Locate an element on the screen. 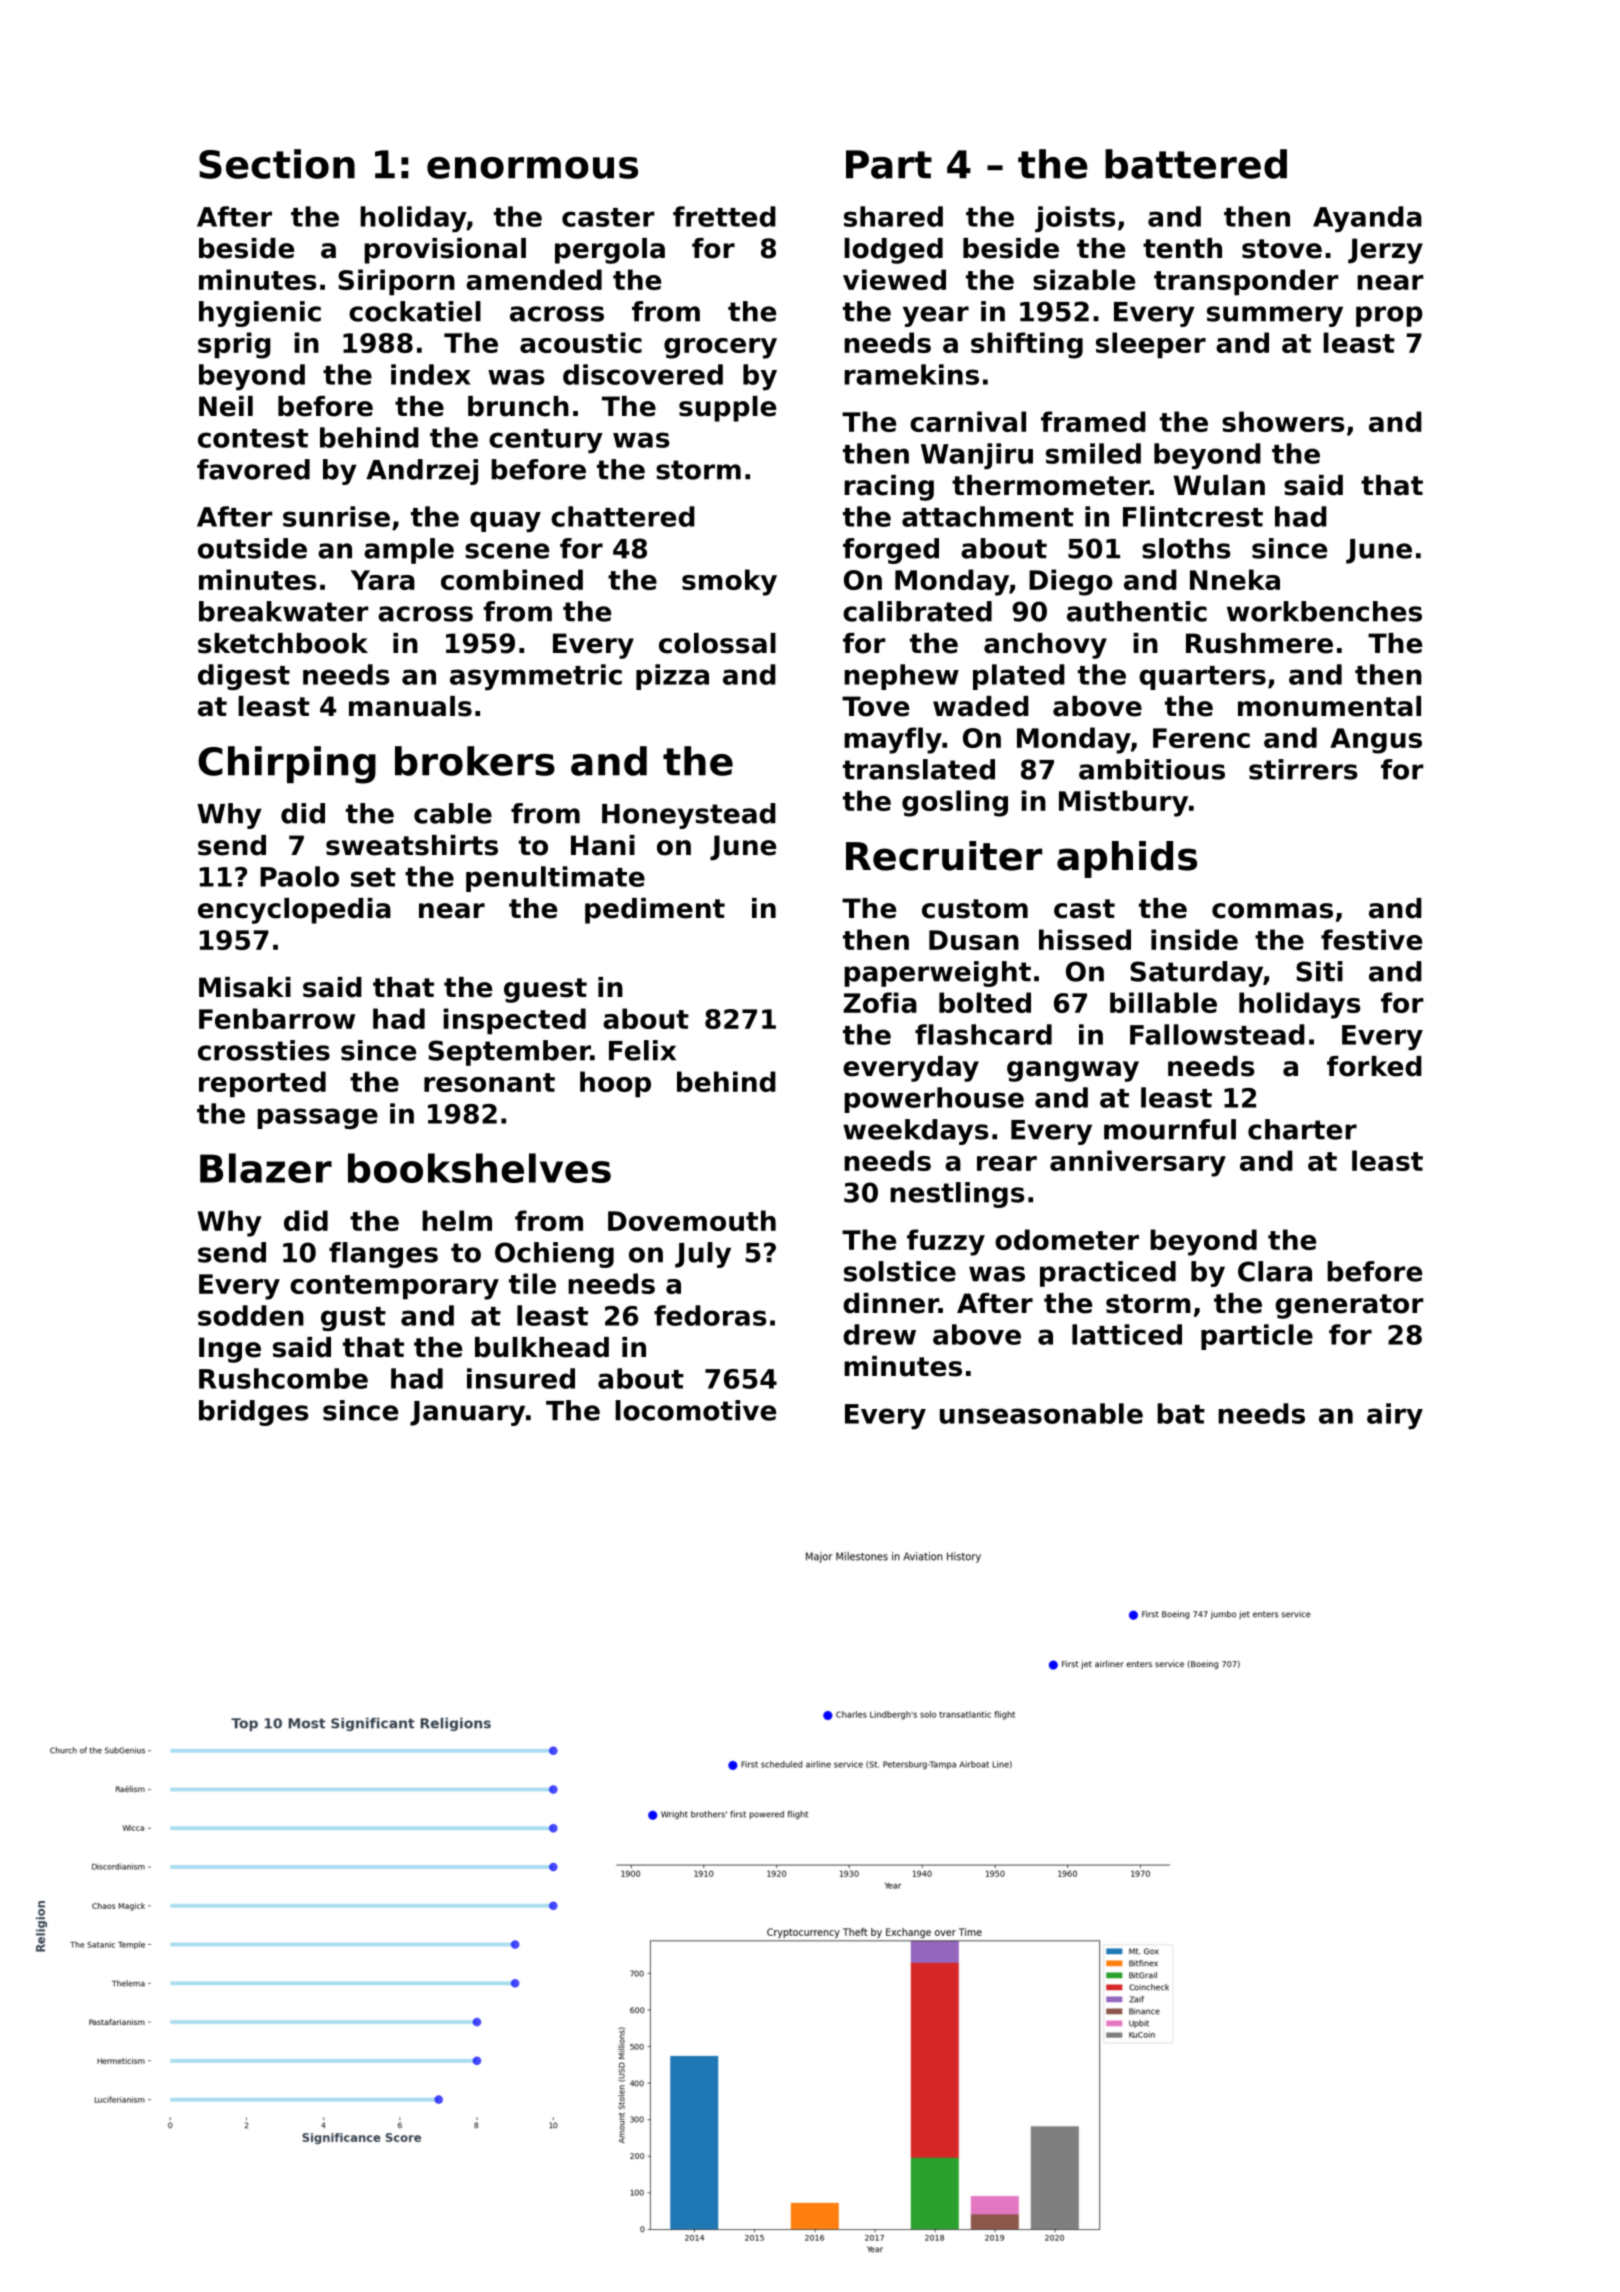 This screenshot has width=1620, height=2292. billable is located at coordinates (1163, 1002).
